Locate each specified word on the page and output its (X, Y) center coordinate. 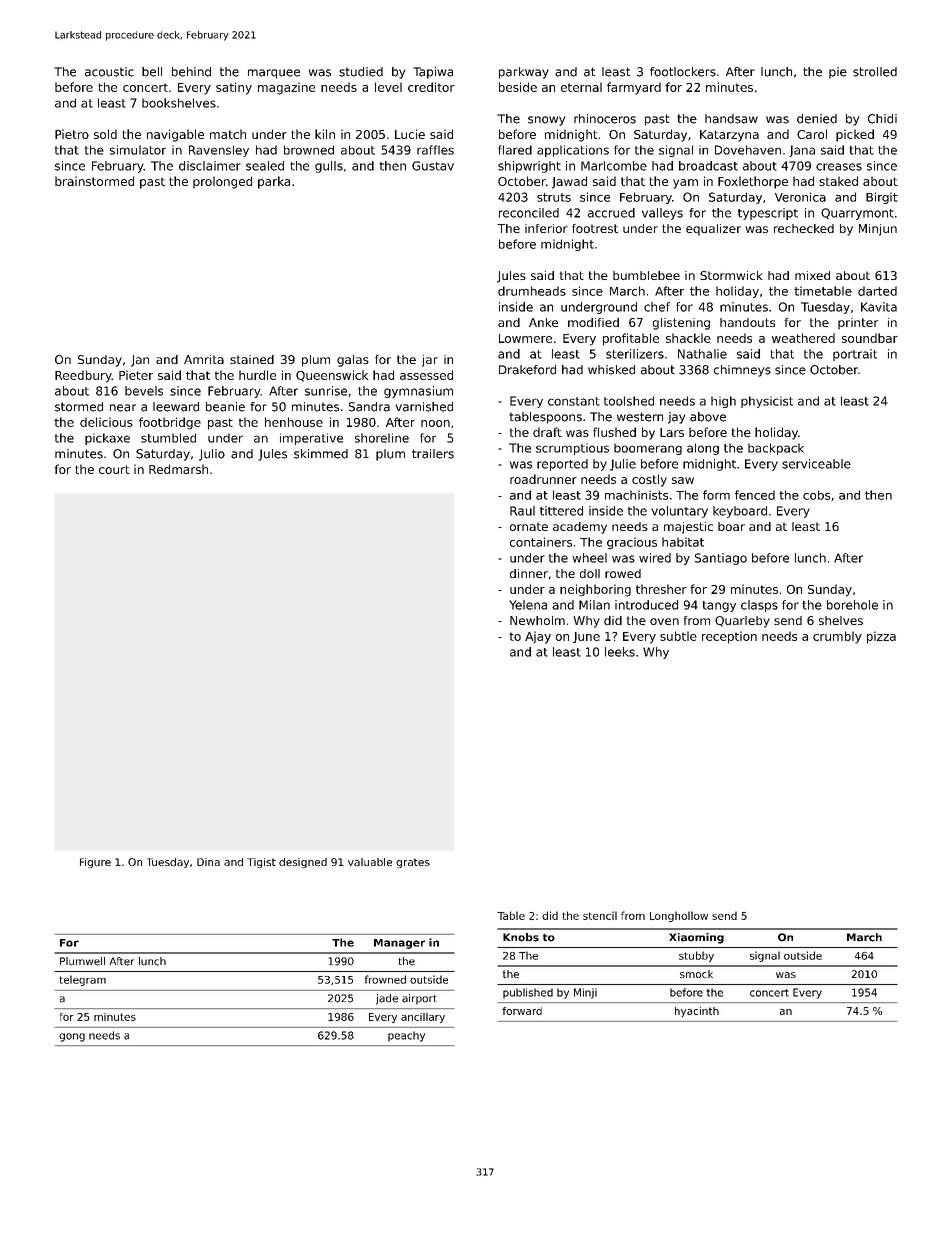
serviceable (816, 464)
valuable (370, 862)
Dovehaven (748, 150)
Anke (543, 322)
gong (72, 1037)
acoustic (109, 72)
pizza (881, 637)
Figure (95, 863)
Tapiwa (433, 73)
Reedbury (83, 376)
